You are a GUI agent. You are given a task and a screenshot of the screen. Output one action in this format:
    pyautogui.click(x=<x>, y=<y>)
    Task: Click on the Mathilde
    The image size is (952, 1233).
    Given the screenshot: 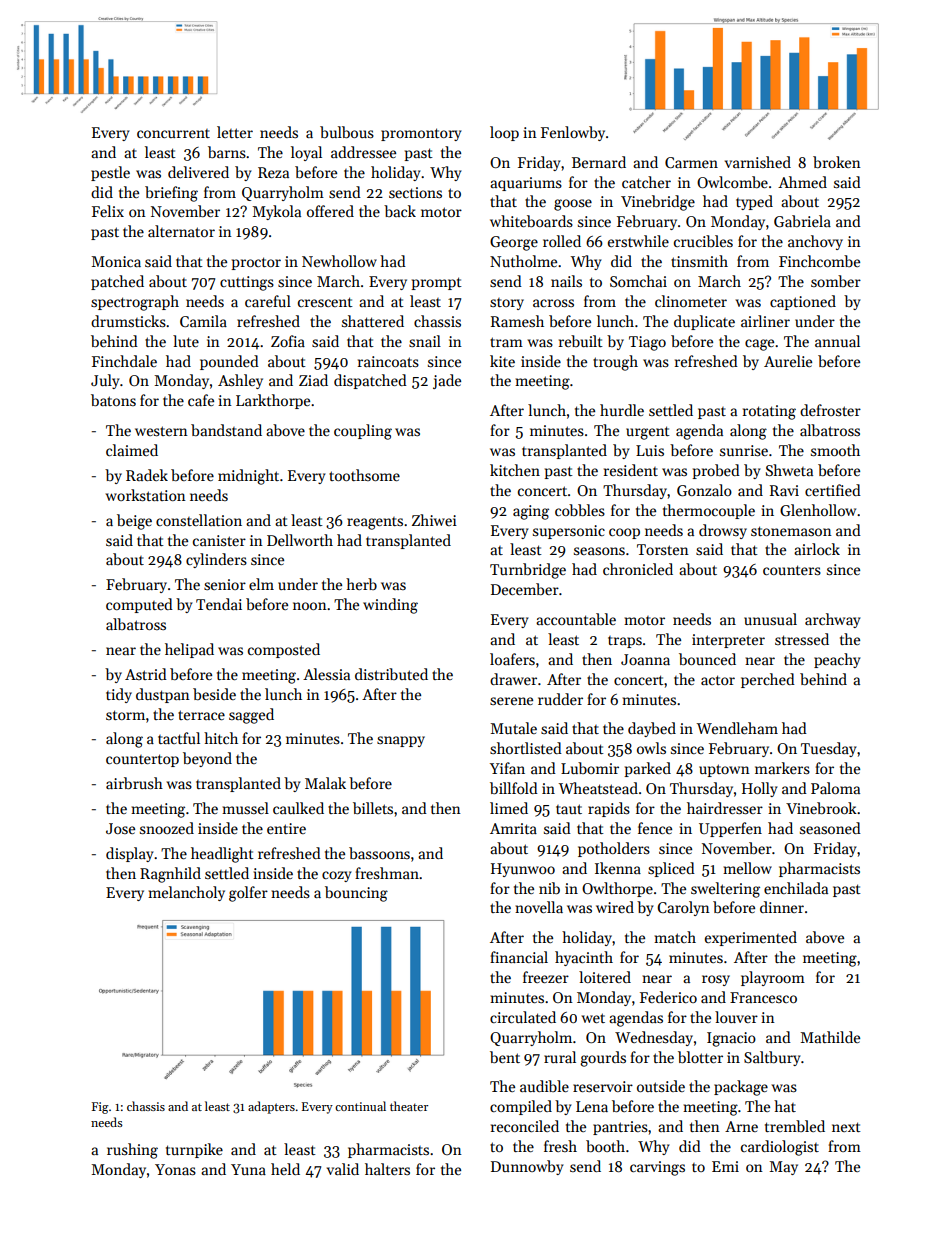 What is the action you would take?
    pyautogui.click(x=830, y=1037)
